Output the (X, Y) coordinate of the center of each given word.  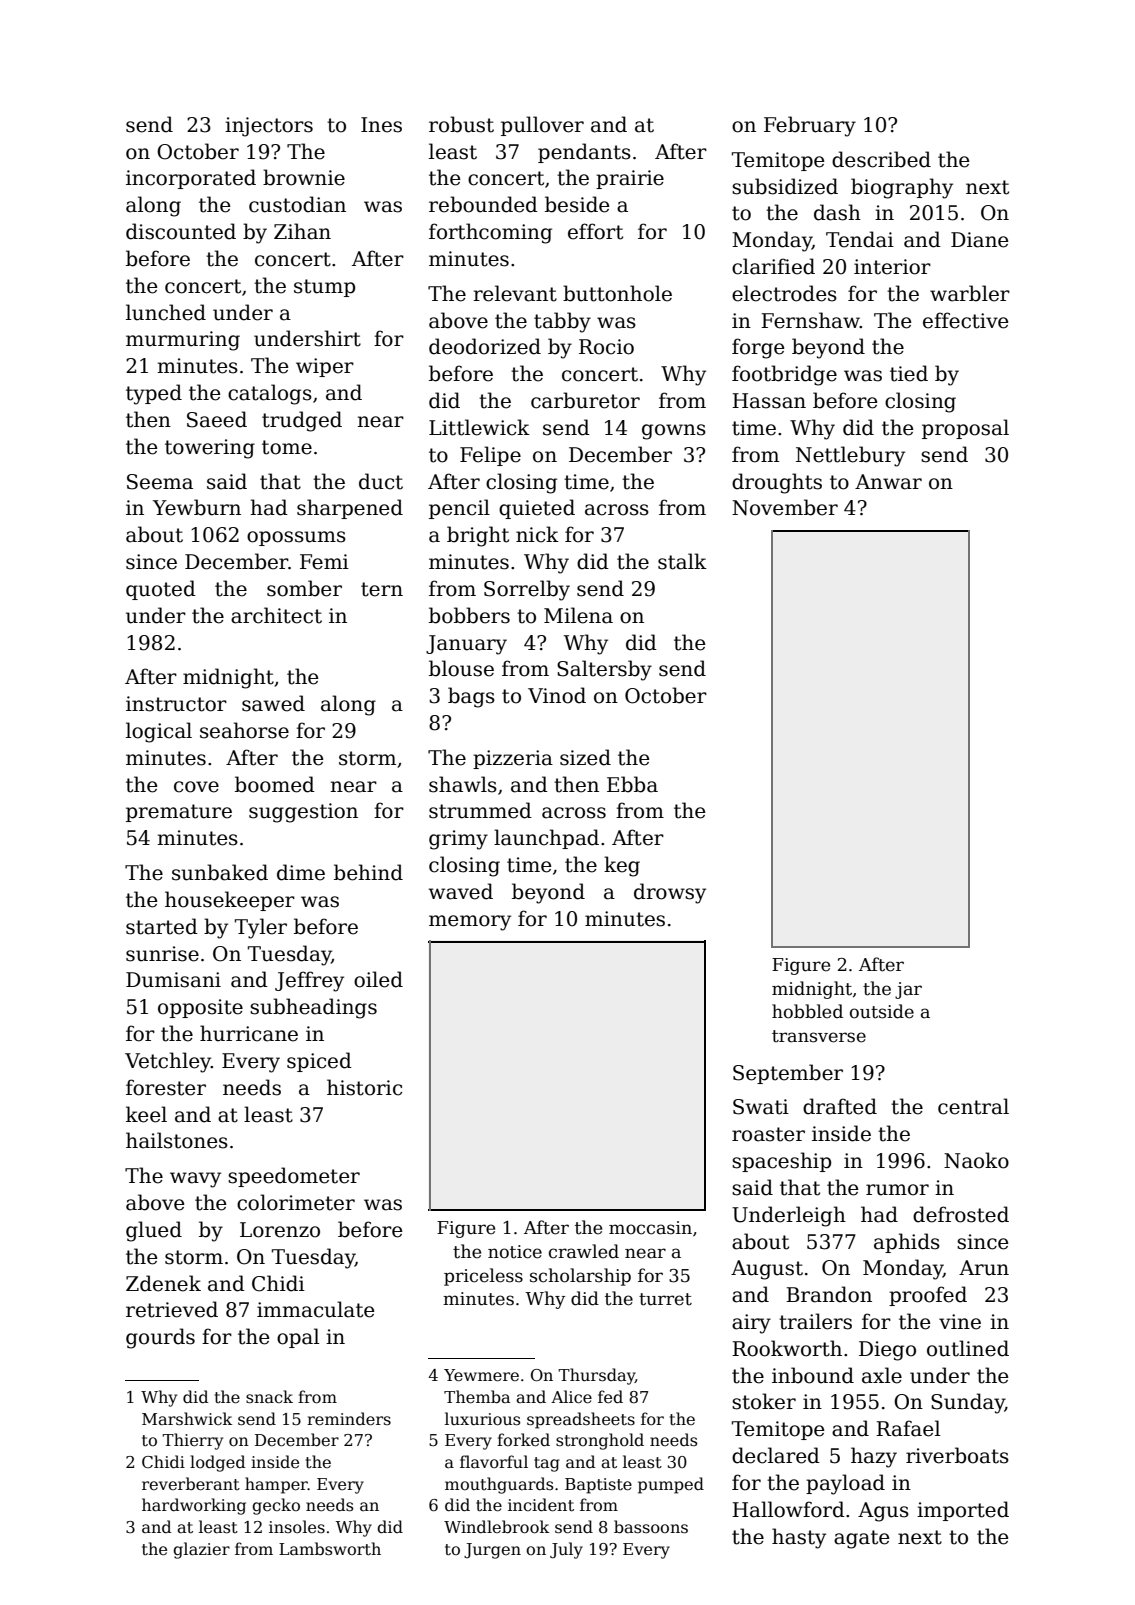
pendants (584, 153)
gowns (674, 432)
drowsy (670, 893)
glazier (201, 1550)
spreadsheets (581, 1420)
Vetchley (168, 1062)
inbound (813, 1375)
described (881, 159)
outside (882, 1011)
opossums (296, 538)
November (785, 507)
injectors (269, 127)
